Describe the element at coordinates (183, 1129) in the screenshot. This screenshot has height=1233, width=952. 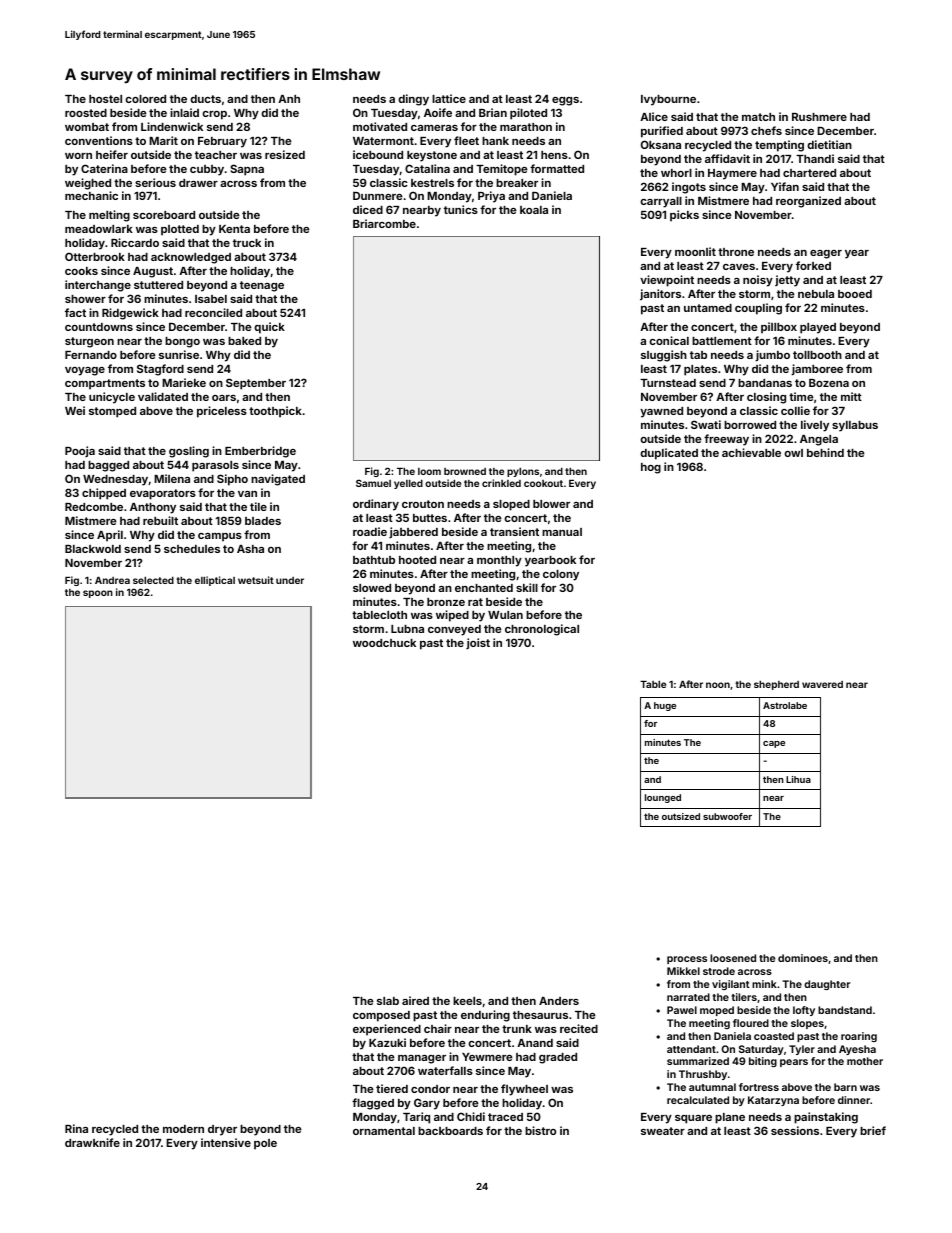
I see `modern` at that location.
